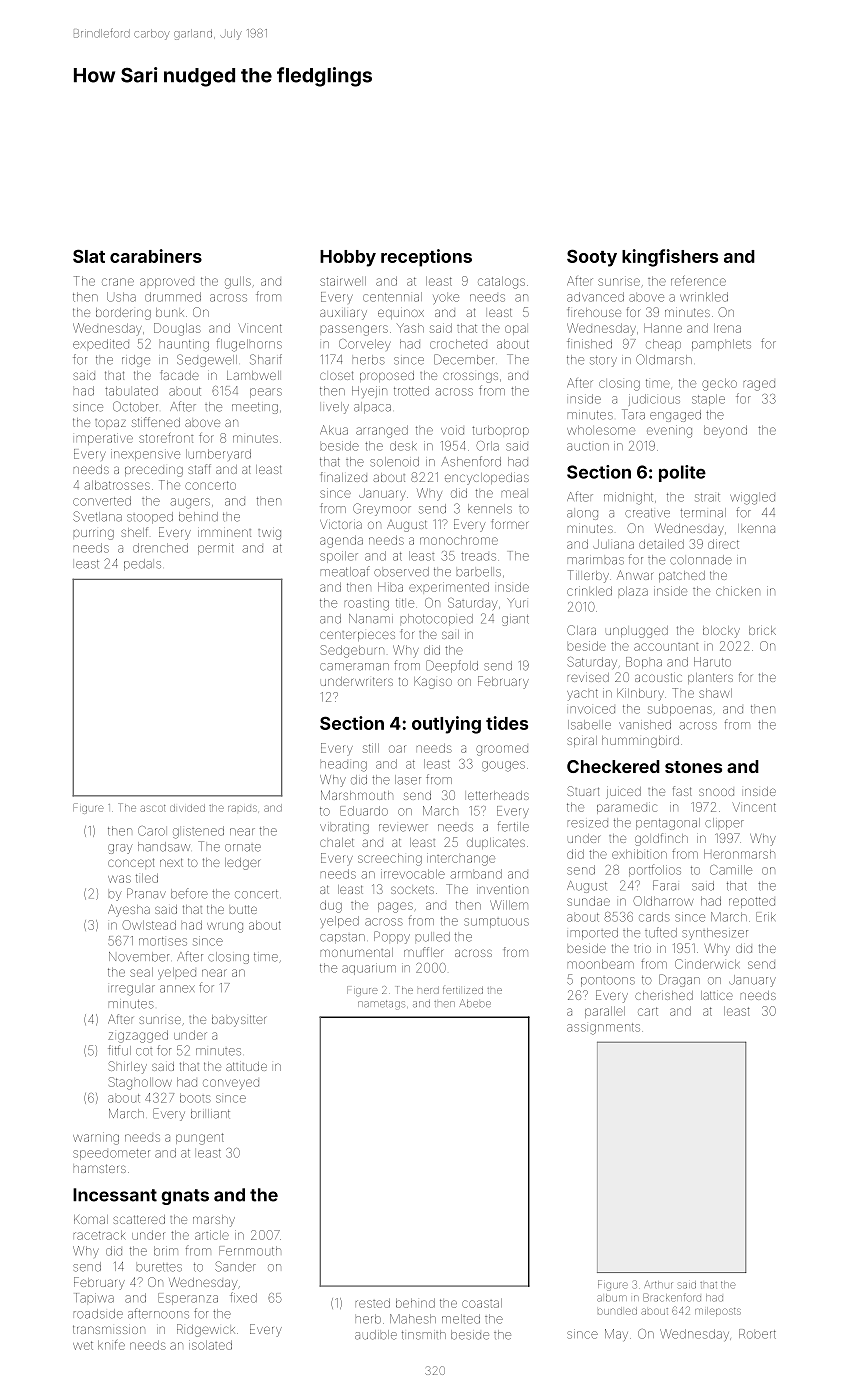 The image size is (849, 1400). I want to click on May, so click(616, 1335).
